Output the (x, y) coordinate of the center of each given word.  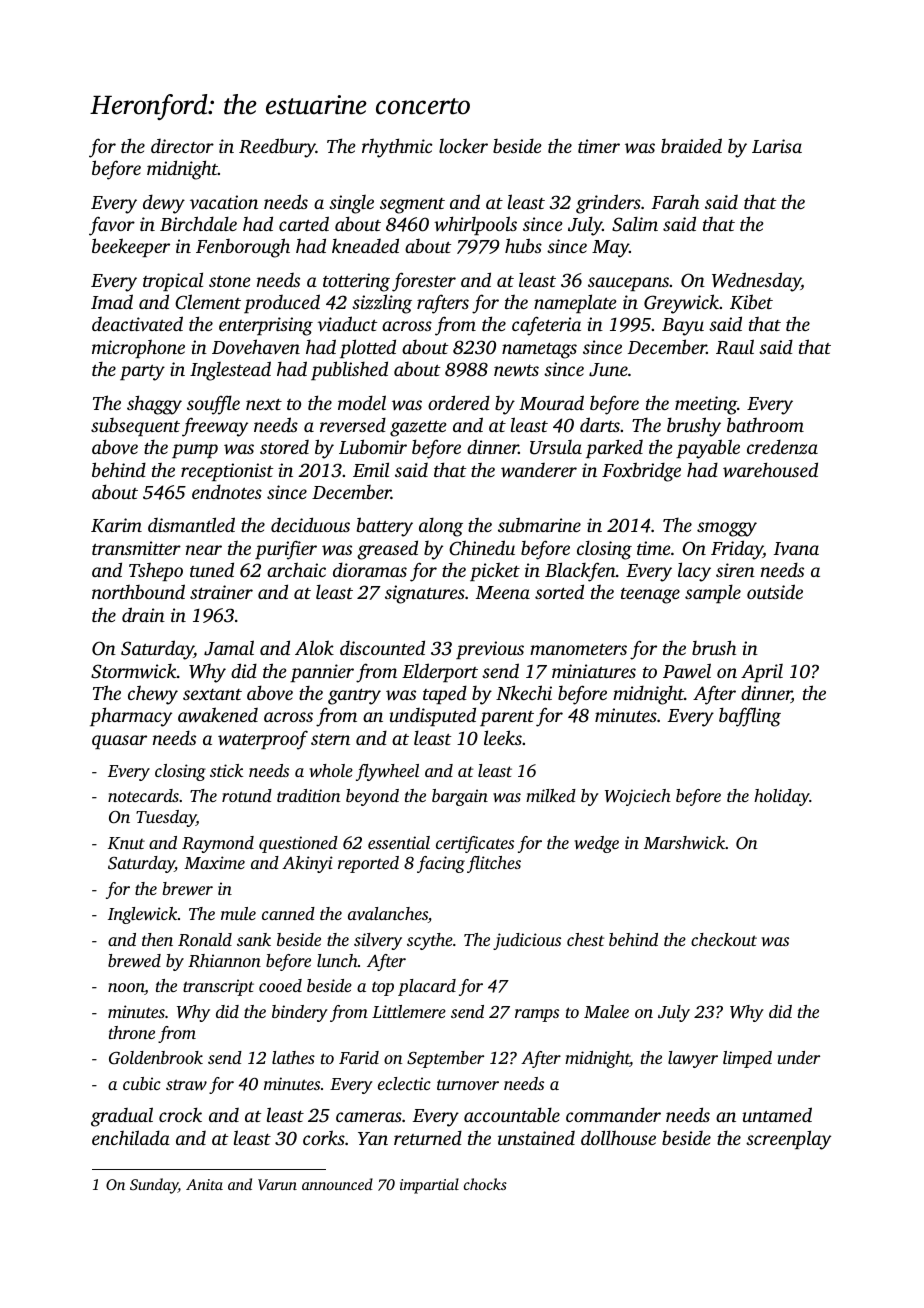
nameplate (575, 303)
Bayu (683, 327)
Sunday (154, 1186)
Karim (116, 525)
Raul (735, 347)
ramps (537, 1015)
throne (132, 1032)
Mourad (551, 402)
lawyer (693, 1059)
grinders (608, 204)
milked (551, 795)
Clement (208, 302)
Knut (126, 843)
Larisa (777, 146)
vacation (224, 202)
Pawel (687, 670)
